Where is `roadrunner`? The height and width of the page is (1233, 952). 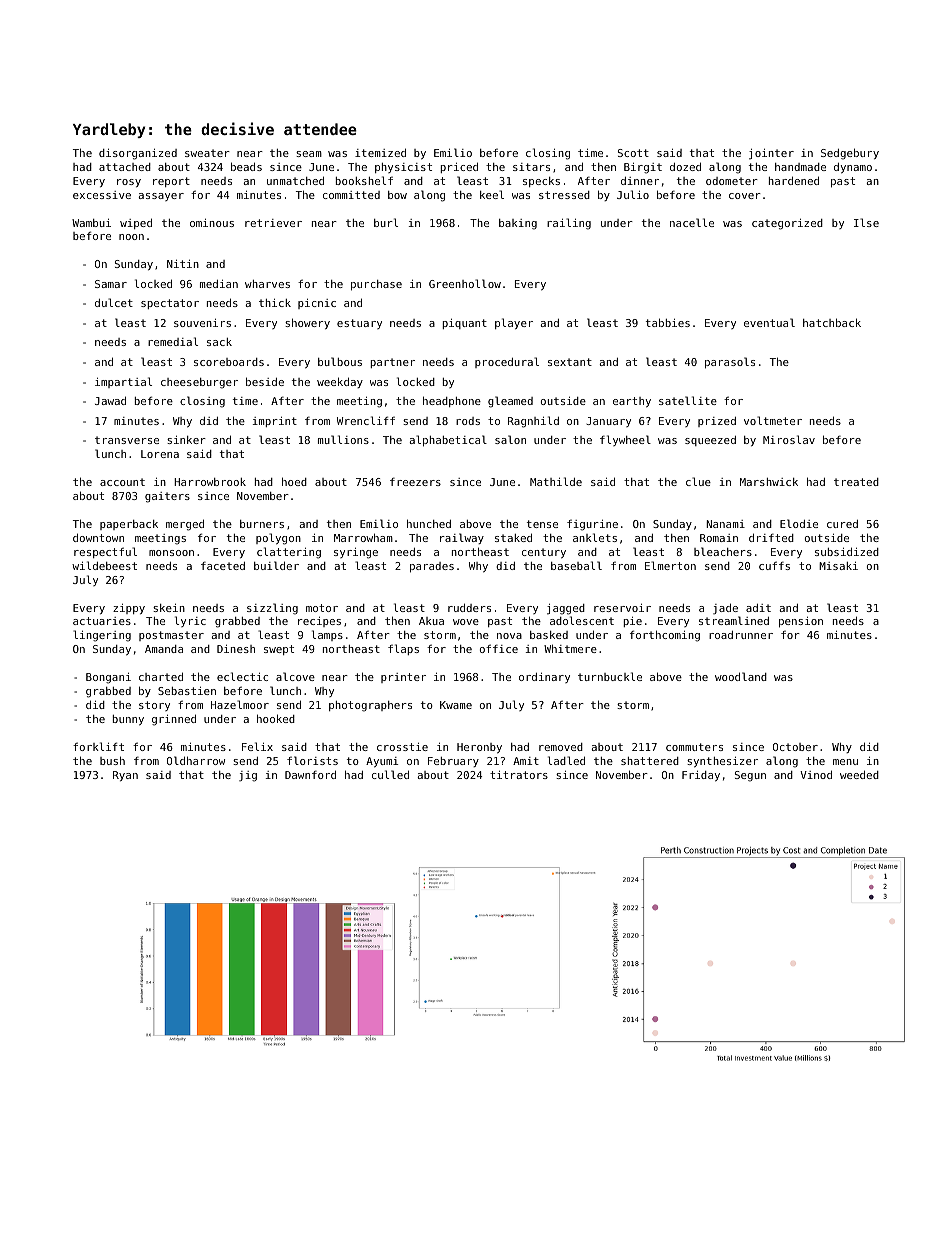
roadrunner is located at coordinates (741, 635).
